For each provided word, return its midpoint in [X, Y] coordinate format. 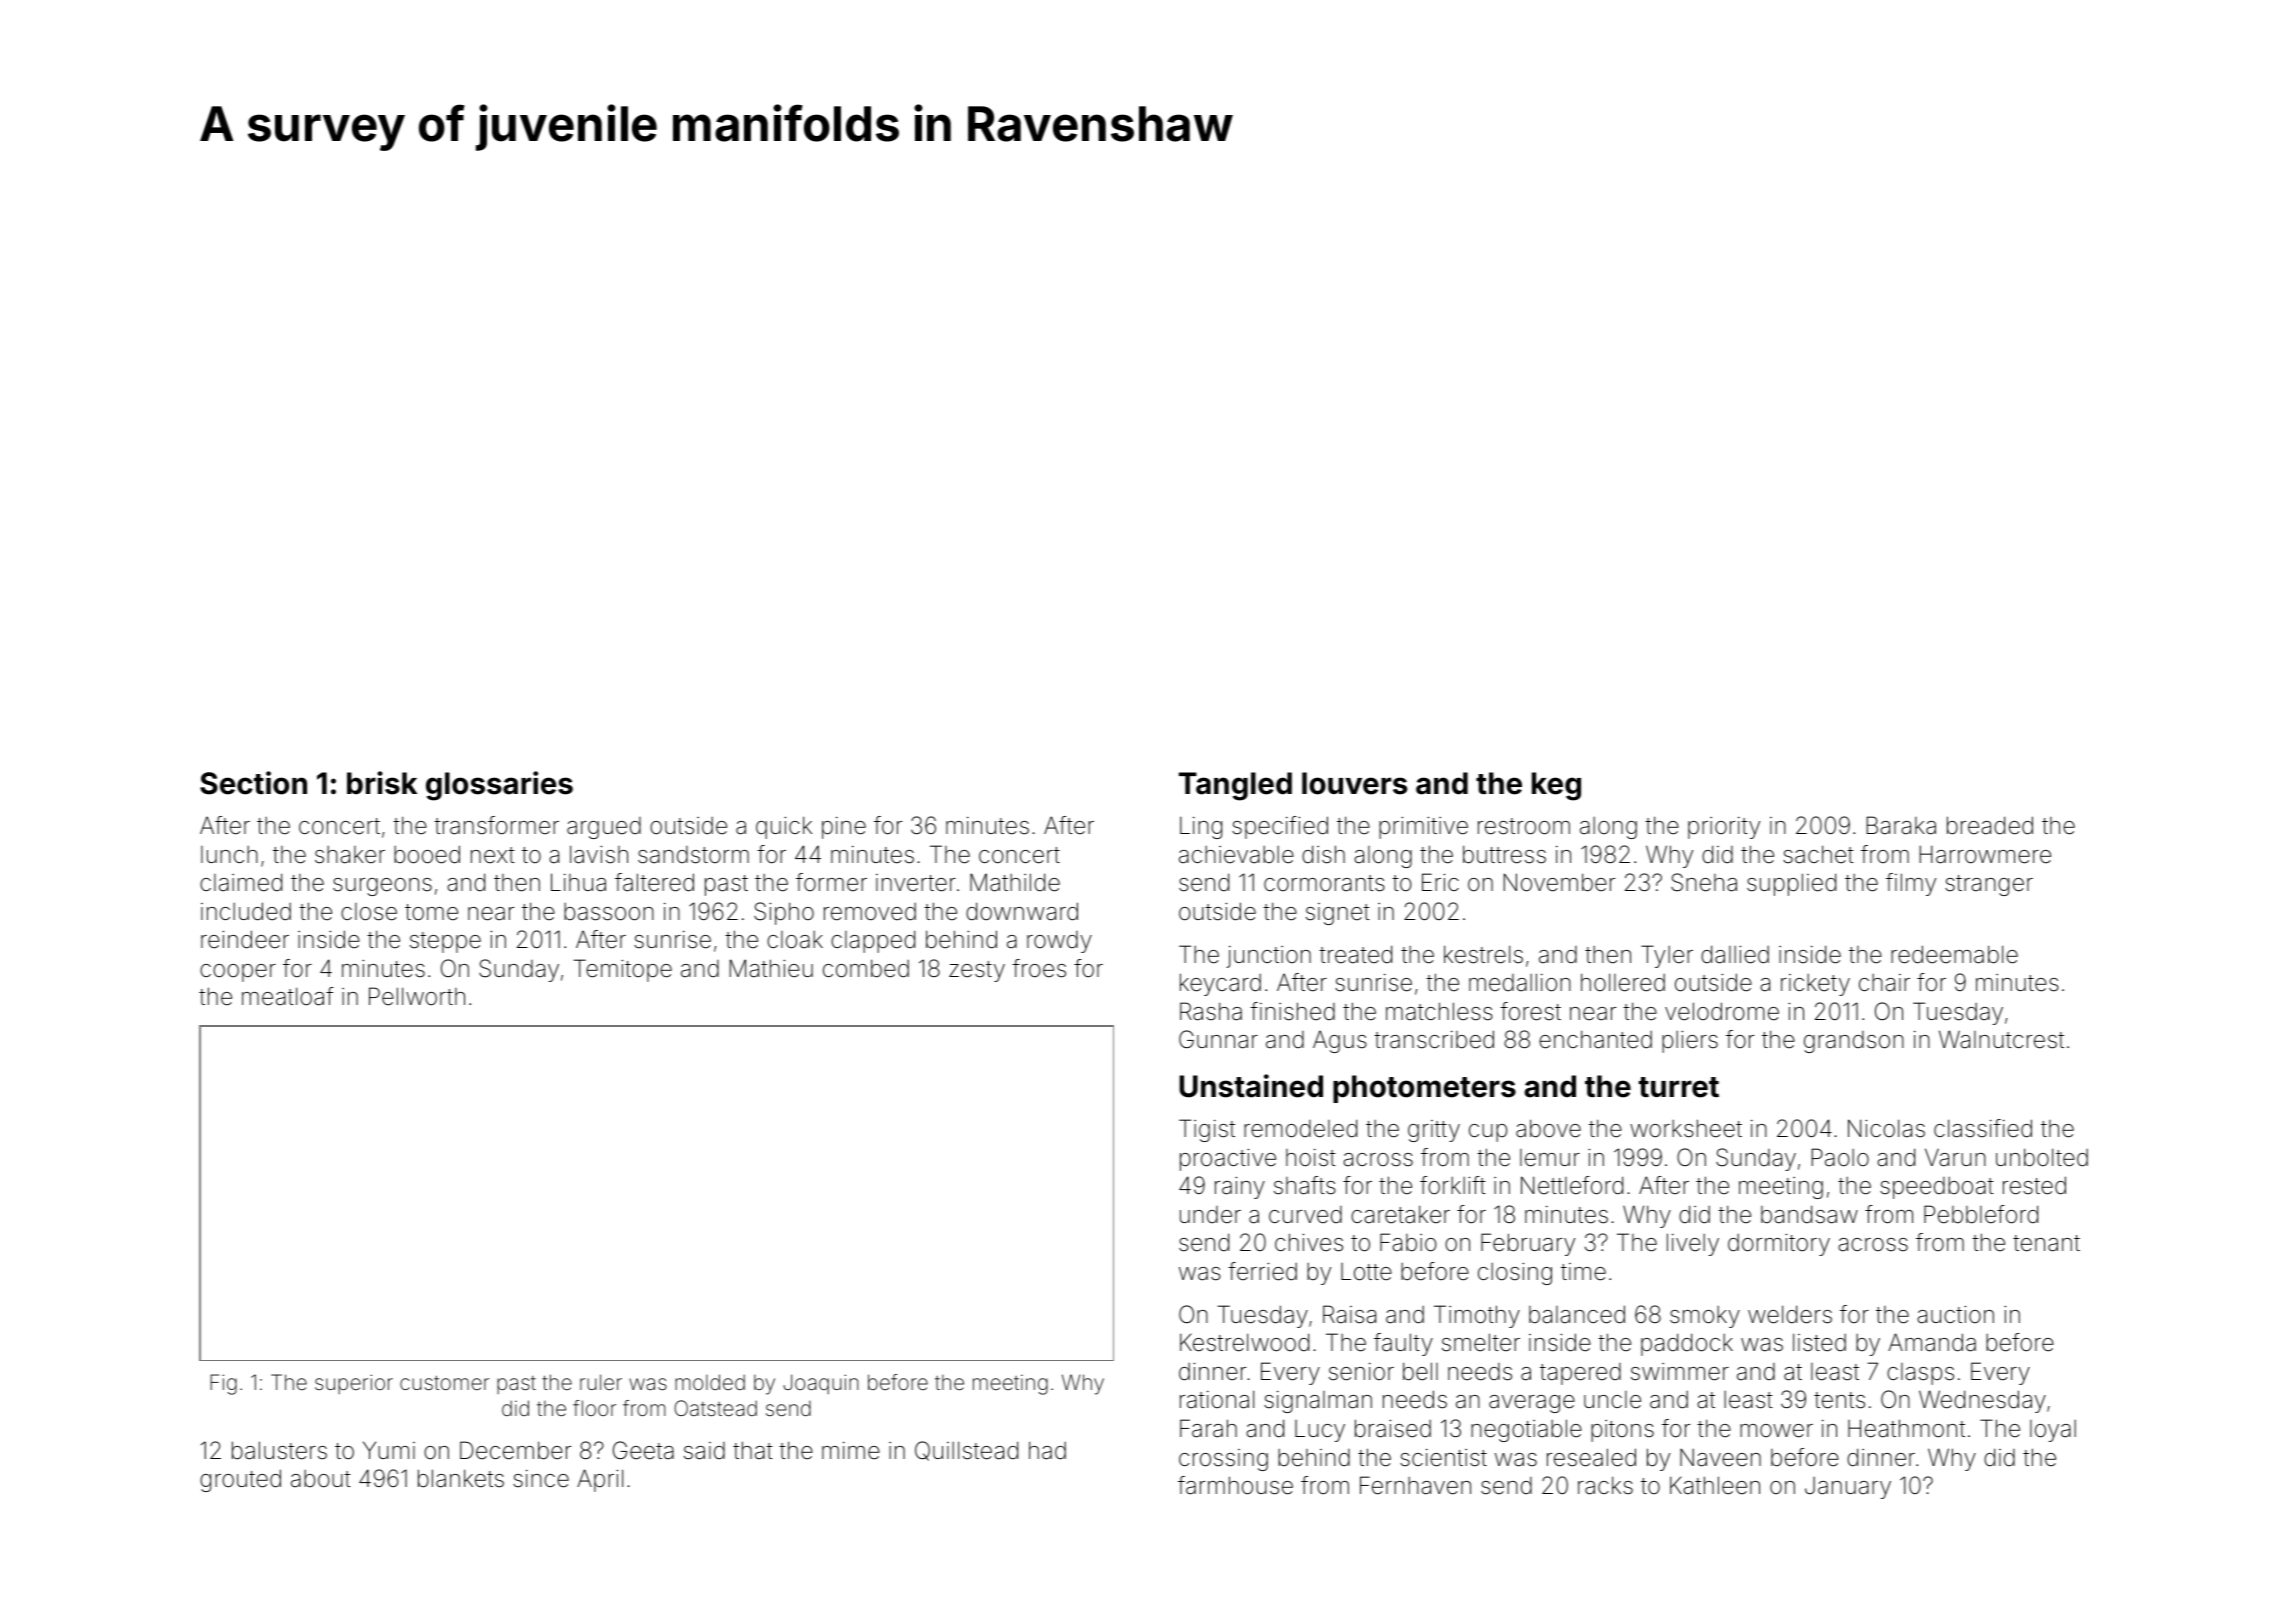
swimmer [1680, 1372]
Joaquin [821, 1384]
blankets [461, 1478]
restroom [1524, 826]
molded [710, 1382]
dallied [1735, 954]
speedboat [1937, 1188]
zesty [977, 971]
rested [2034, 1185]
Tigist [1207, 1130]
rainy [1240, 1187]
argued [604, 828]
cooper [238, 973]
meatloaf [288, 996]
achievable [1236, 855]
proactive [1228, 1159]
